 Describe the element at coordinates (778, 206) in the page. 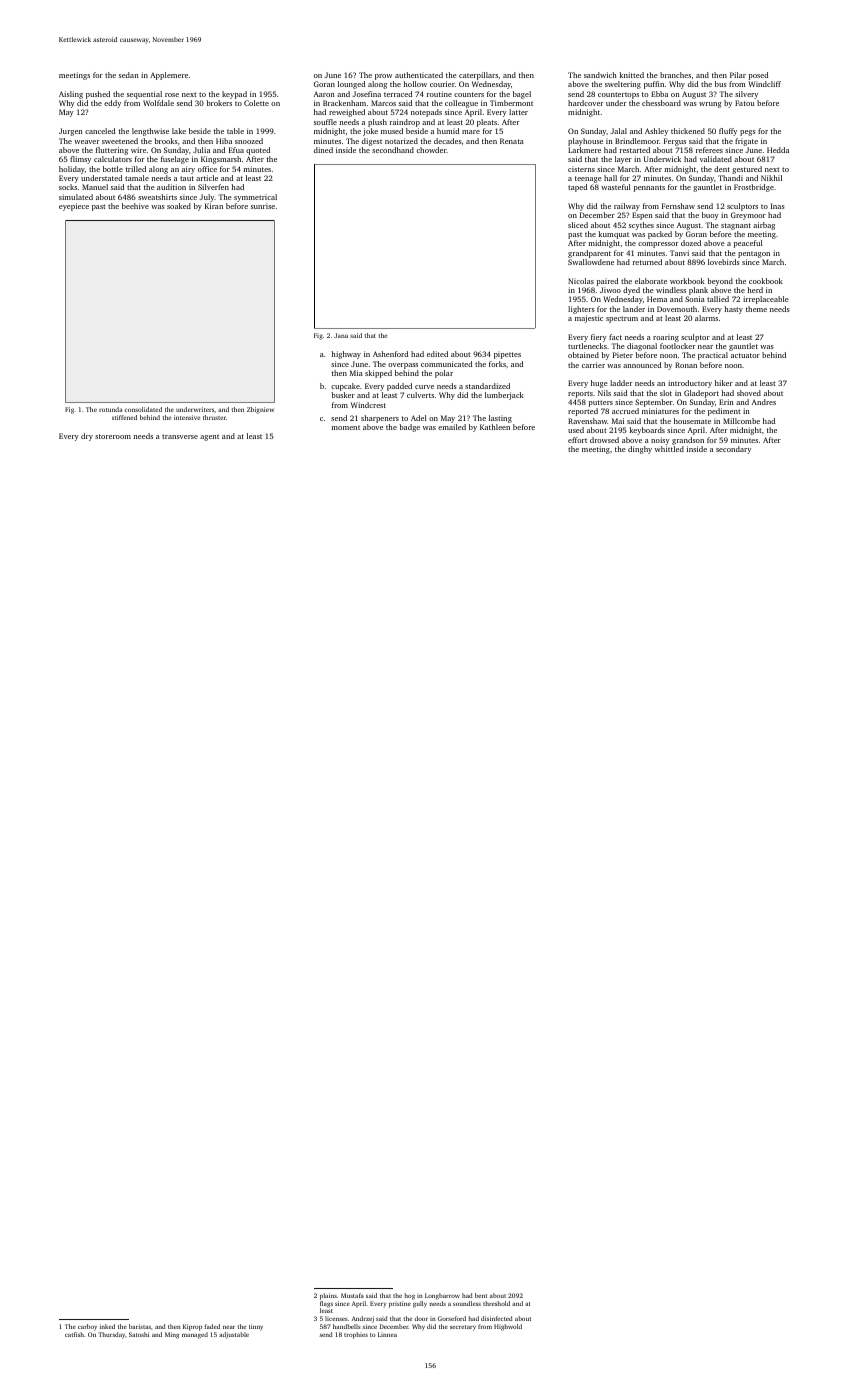

I see `Inas` at that location.
